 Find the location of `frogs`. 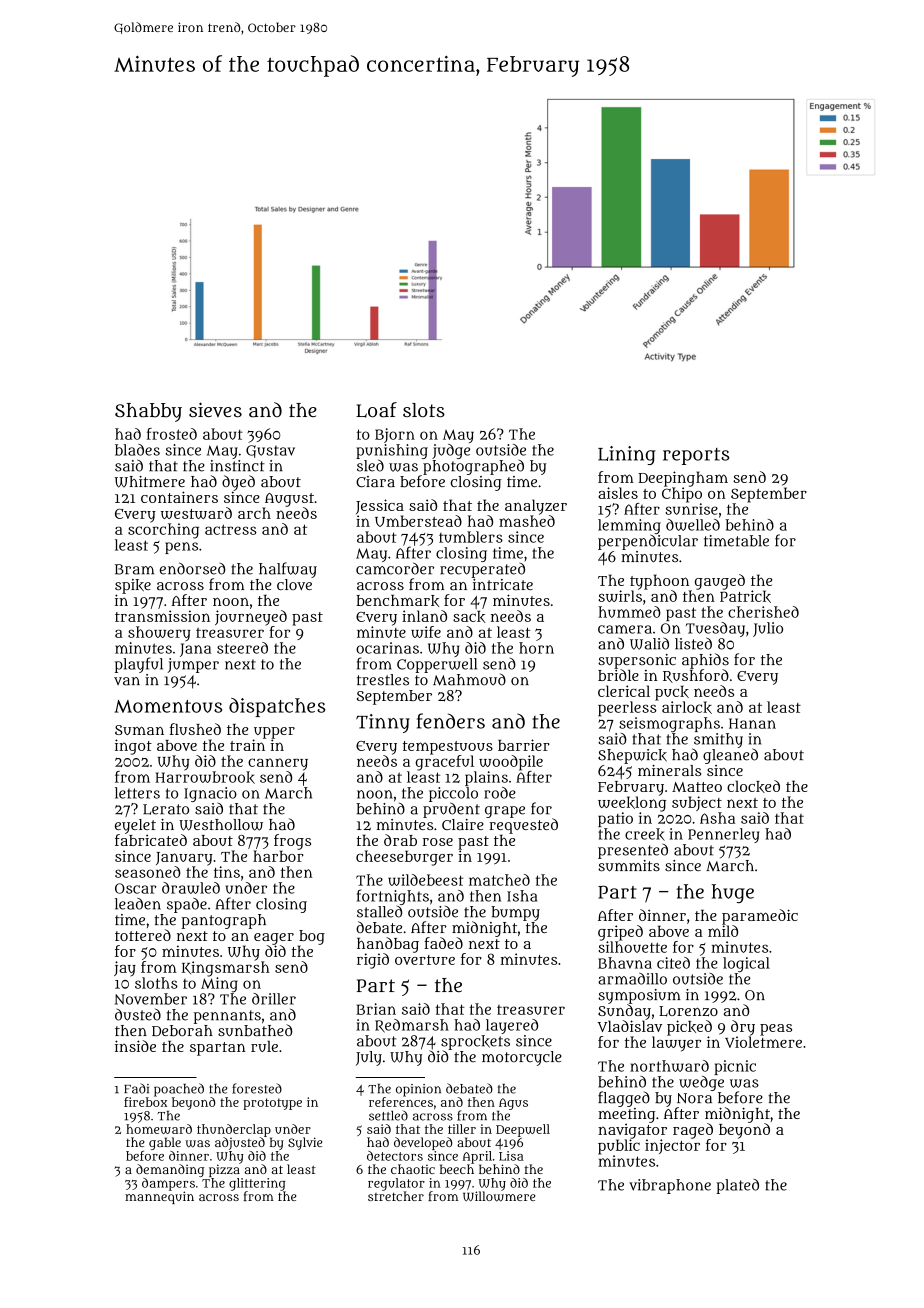

frogs is located at coordinates (292, 842).
